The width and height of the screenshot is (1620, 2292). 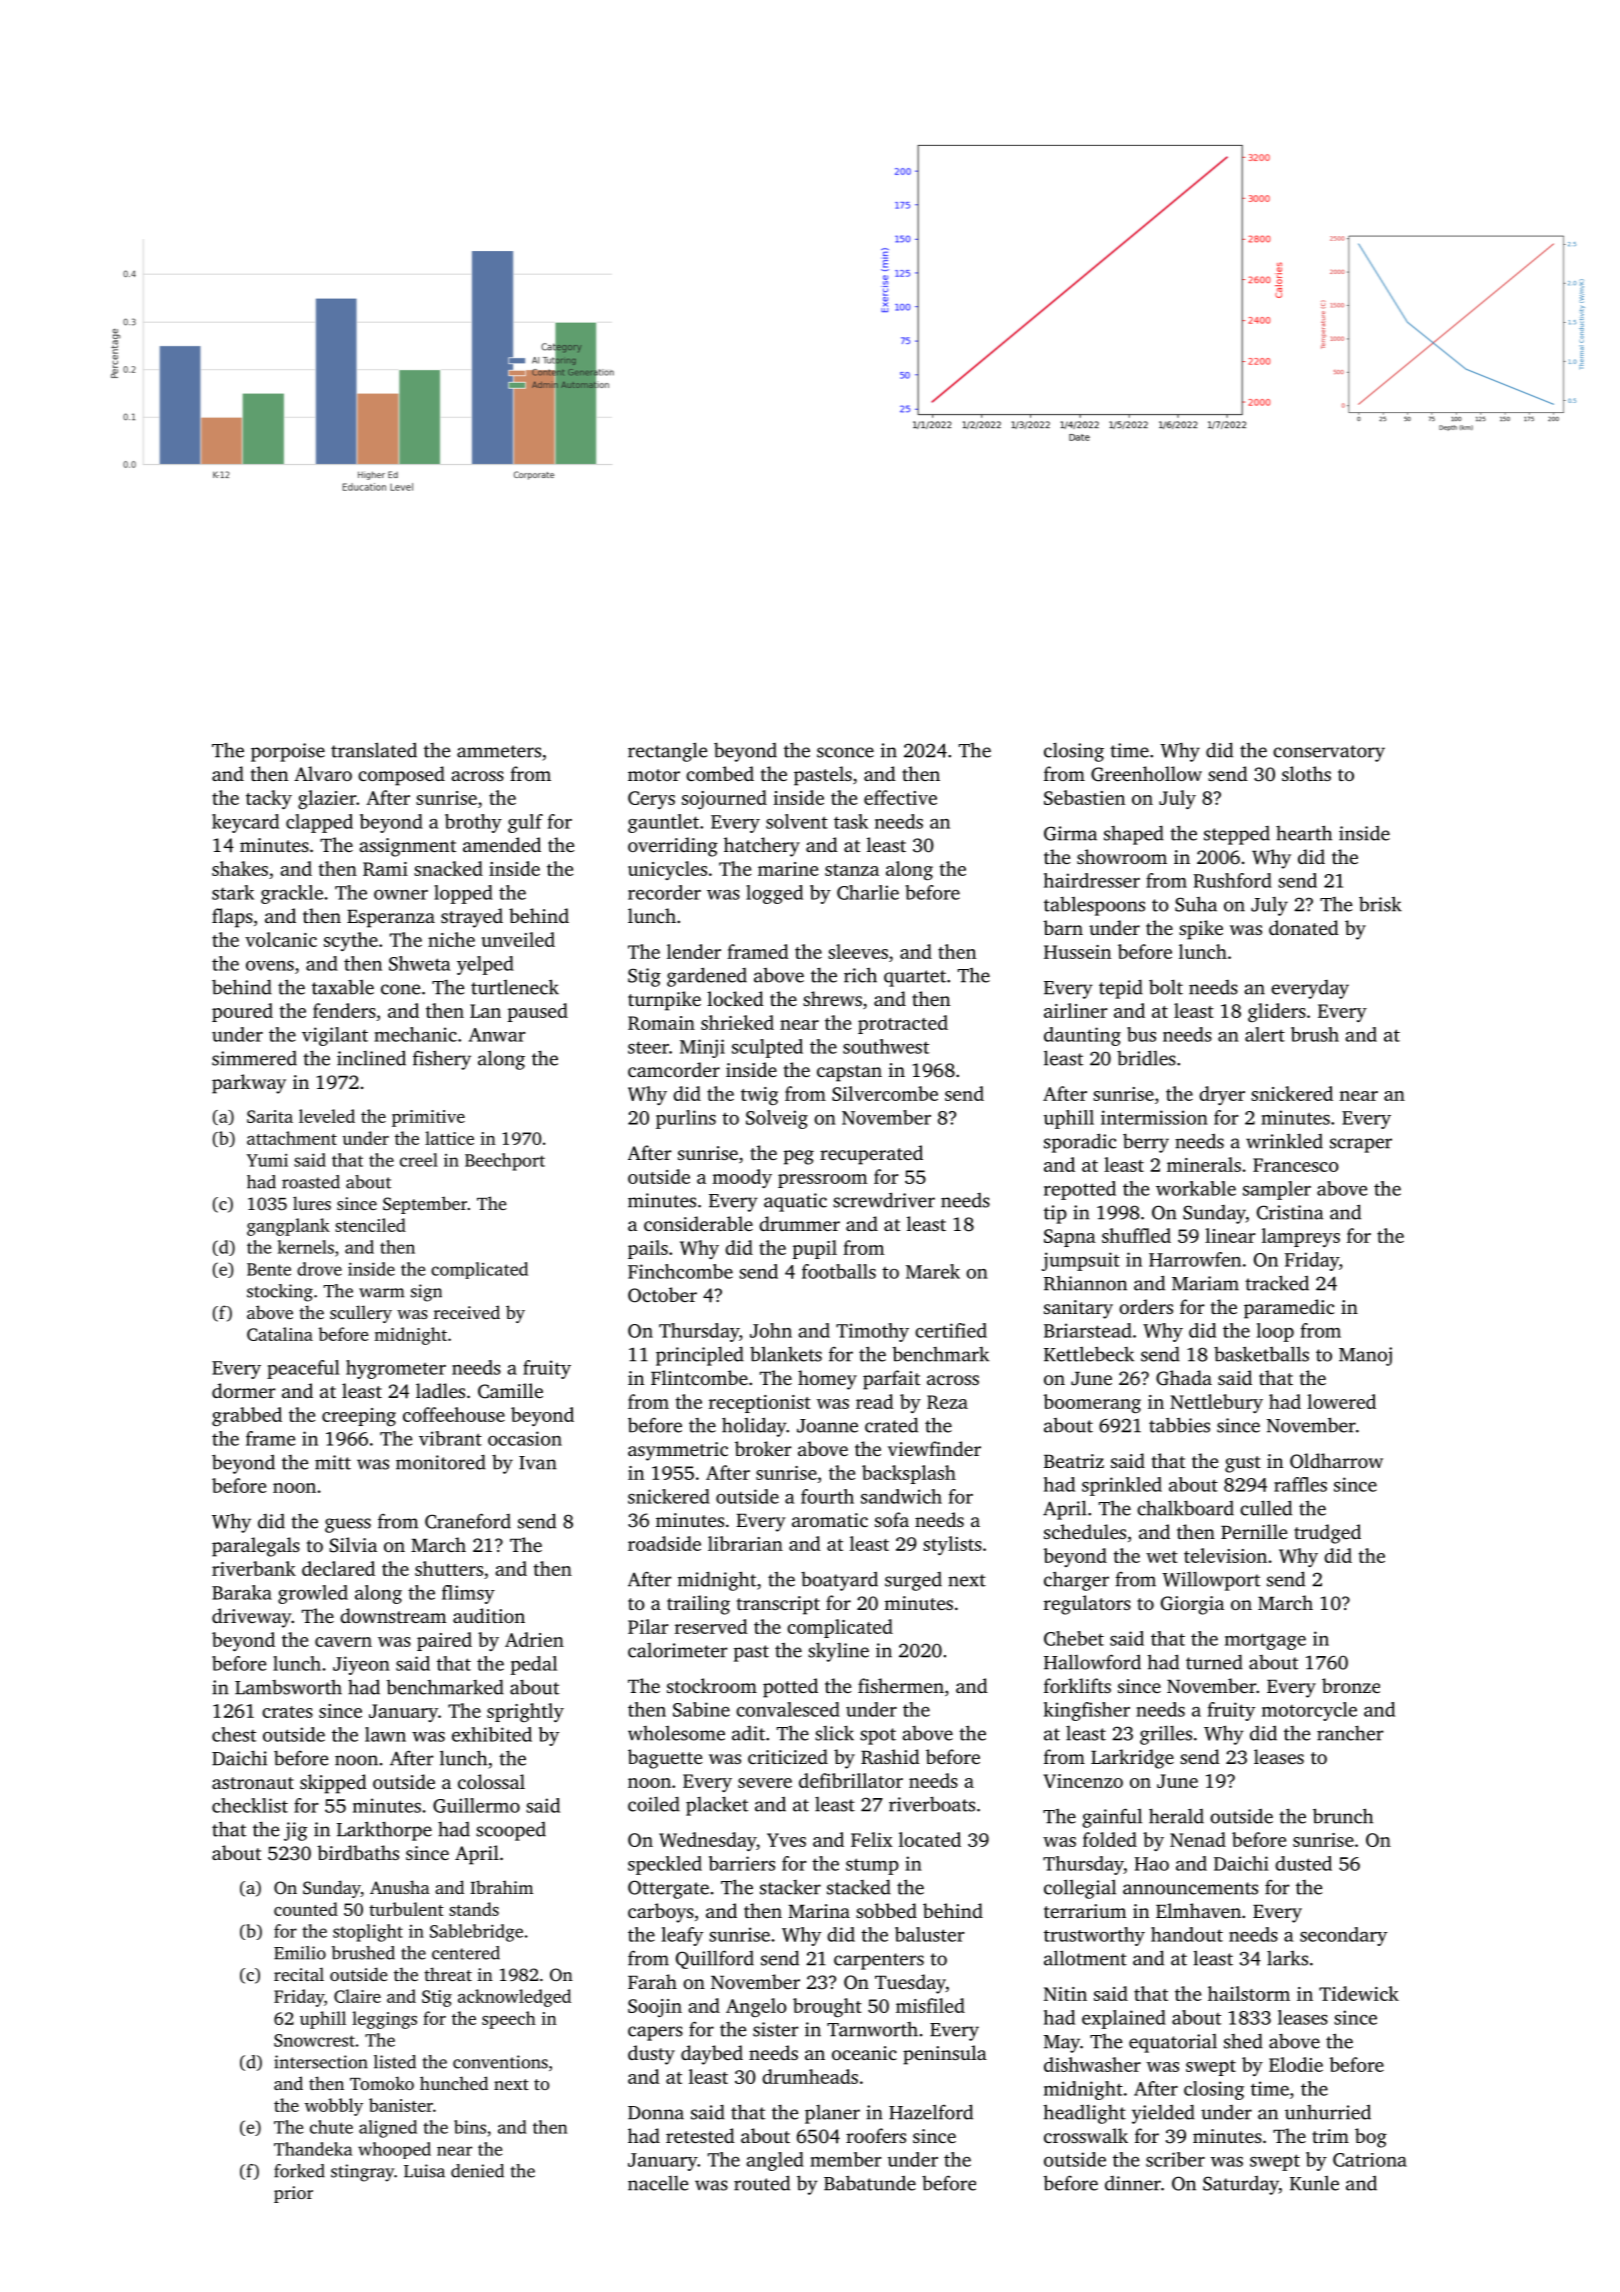 What do you see at coordinates (288, 752) in the screenshot?
I see `porpoise` at bounding box center [288, 752].
